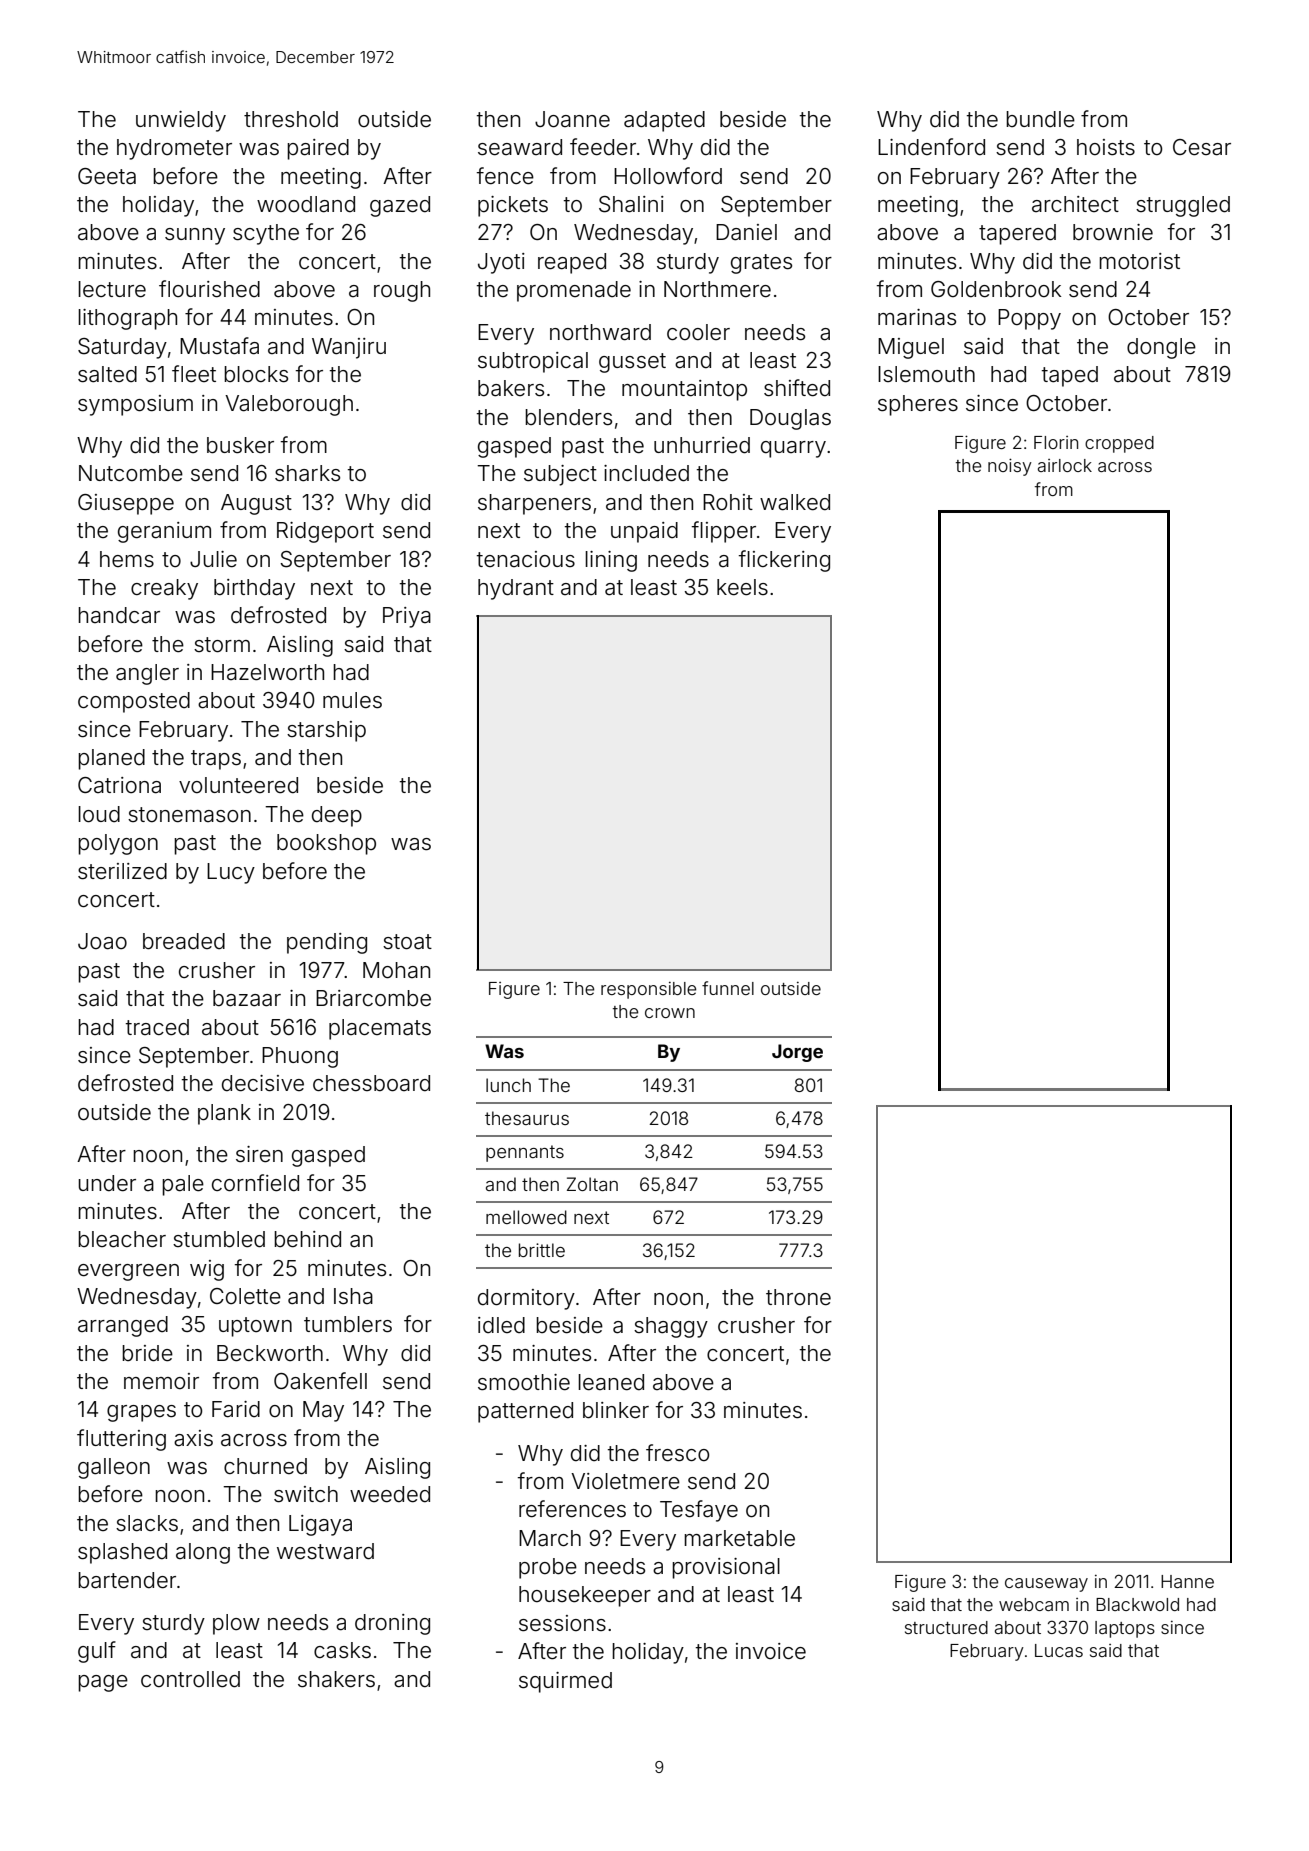  What do you see at coordinates (501, 263) in the document?
I see `Jyoti` at bounding box center [501, 263].
